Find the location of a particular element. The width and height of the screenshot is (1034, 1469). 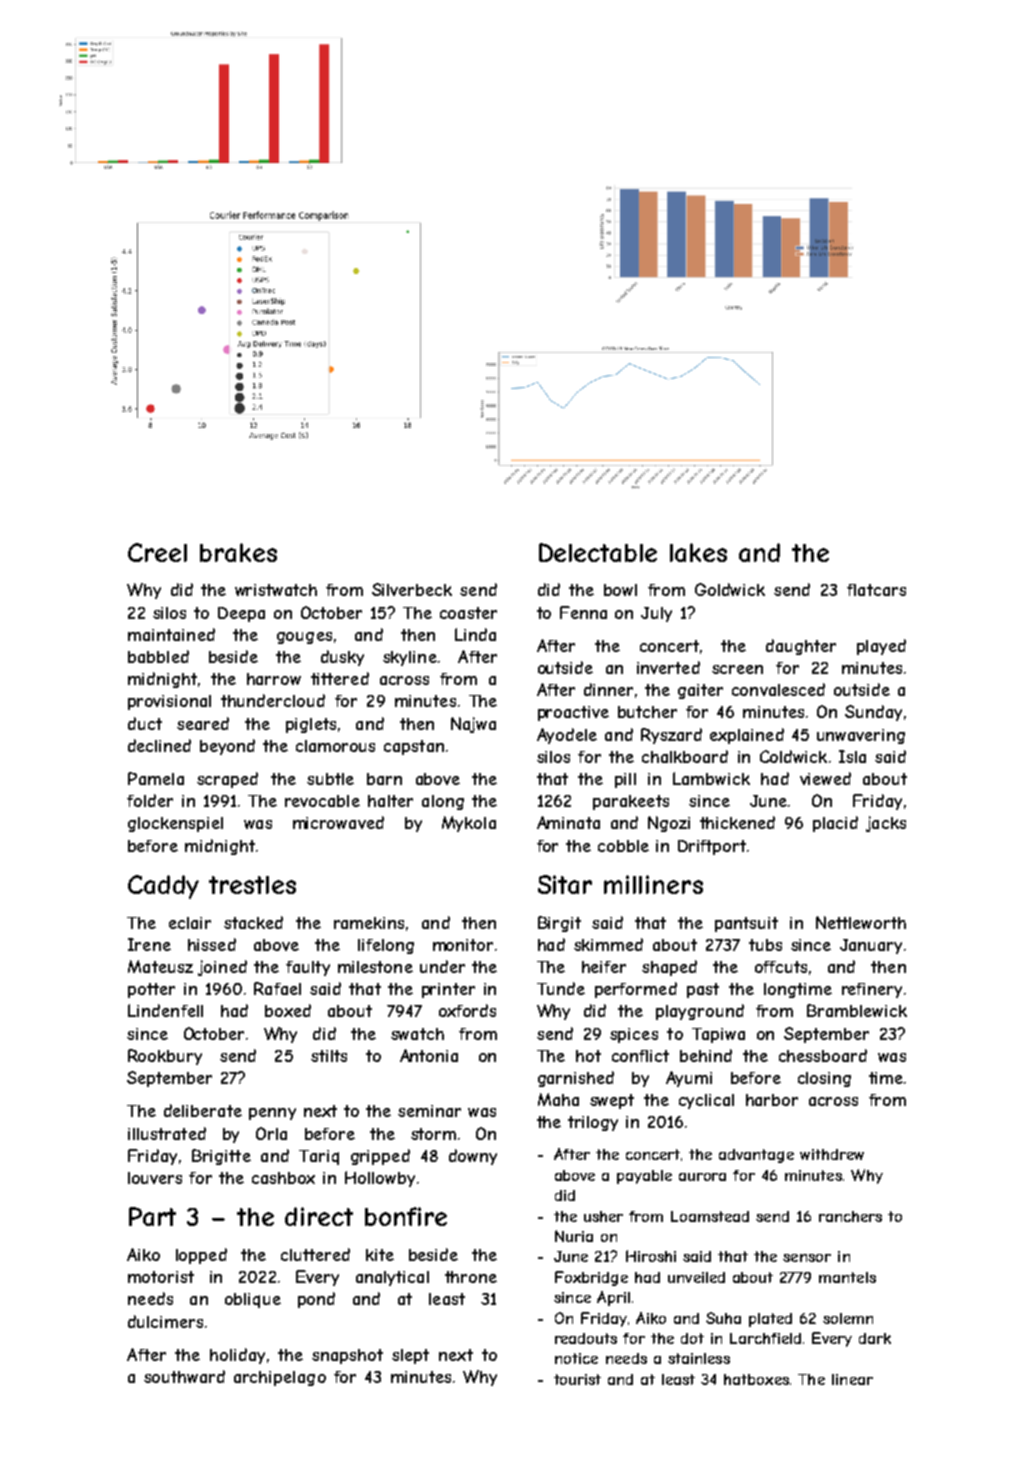

usher is located at coordinates (603, 1216).
